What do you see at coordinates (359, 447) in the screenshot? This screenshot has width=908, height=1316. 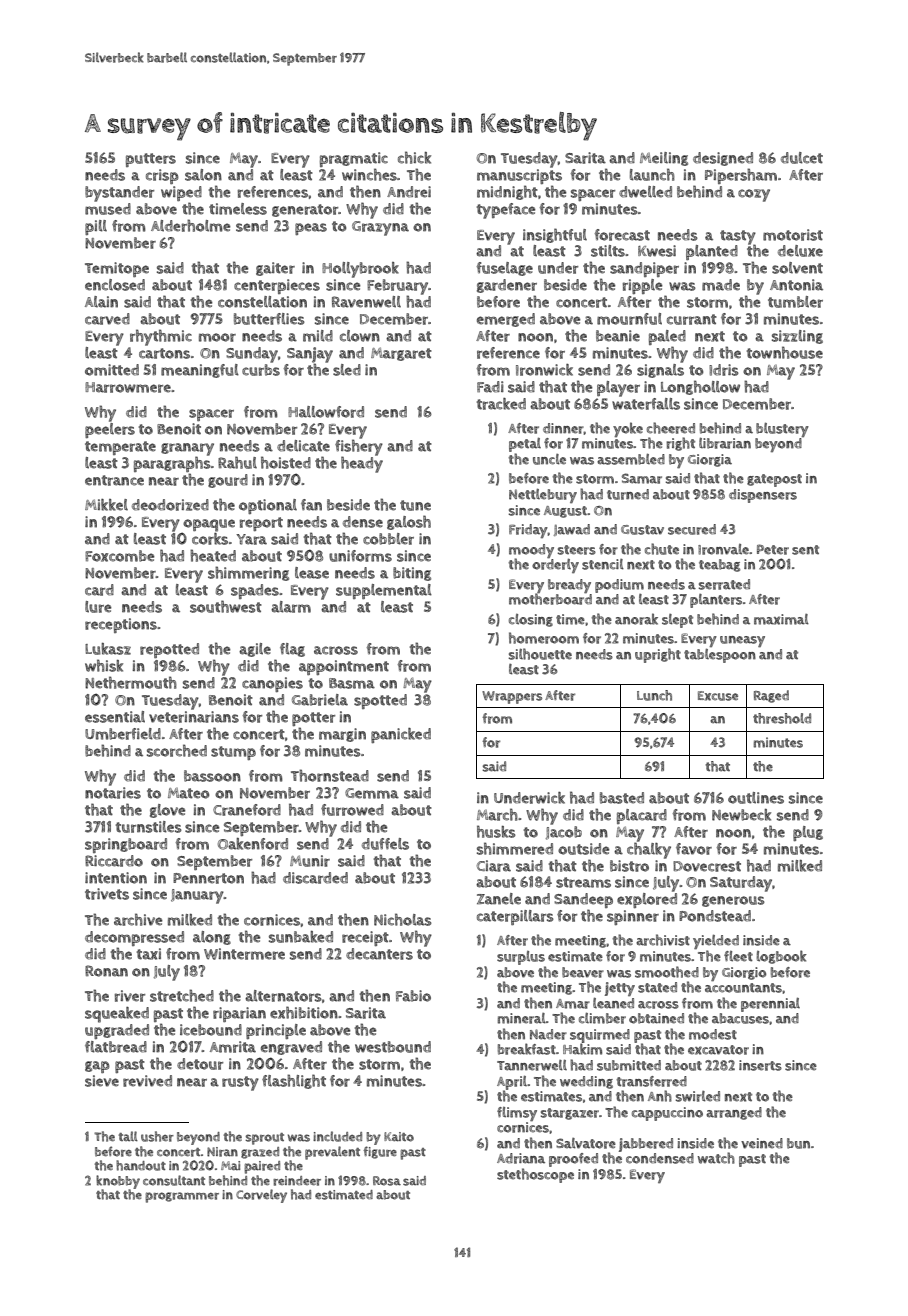 I see `fishery` at bounding box center [359, 447].
